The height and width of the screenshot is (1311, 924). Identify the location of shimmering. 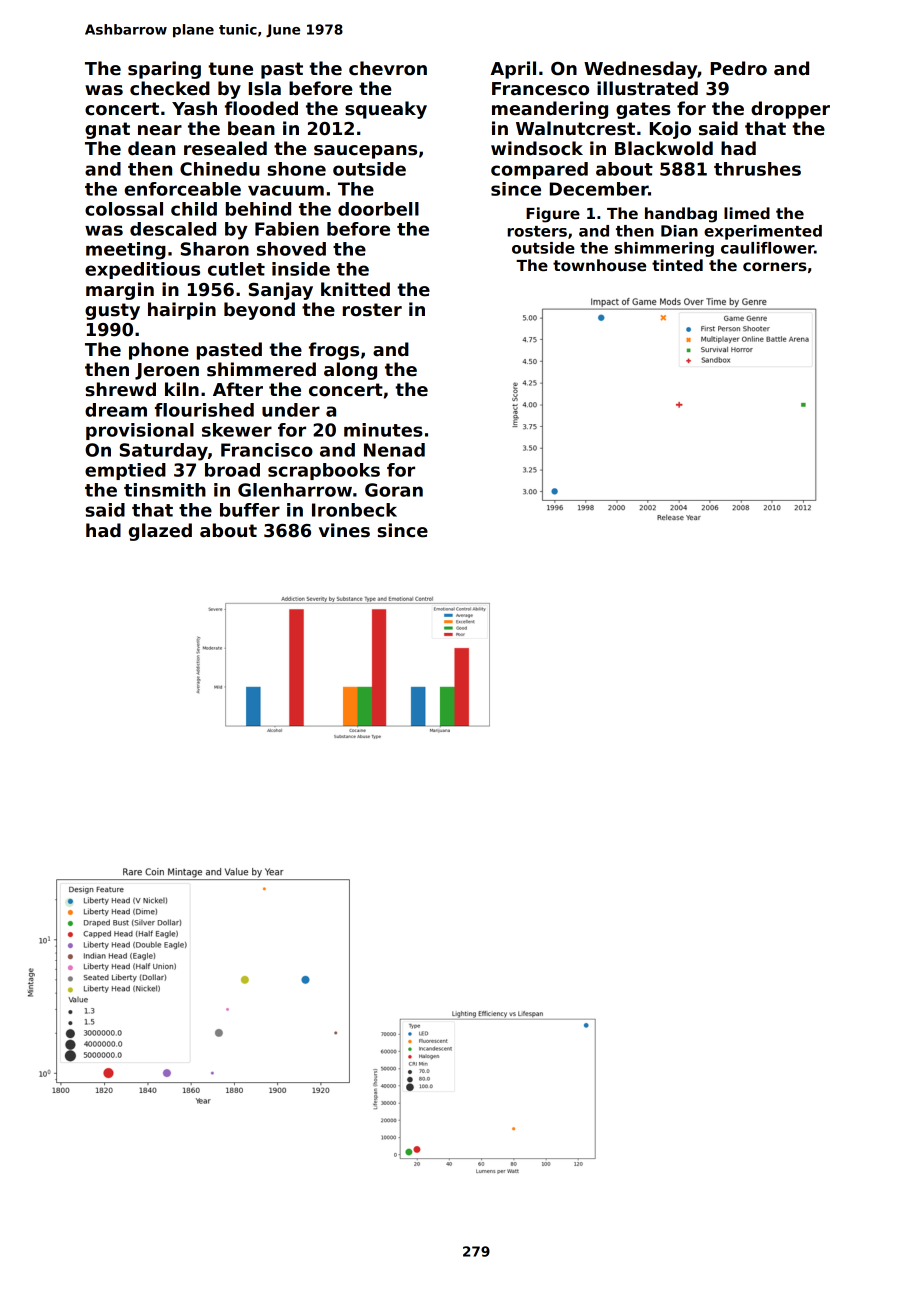
(664, 249).
